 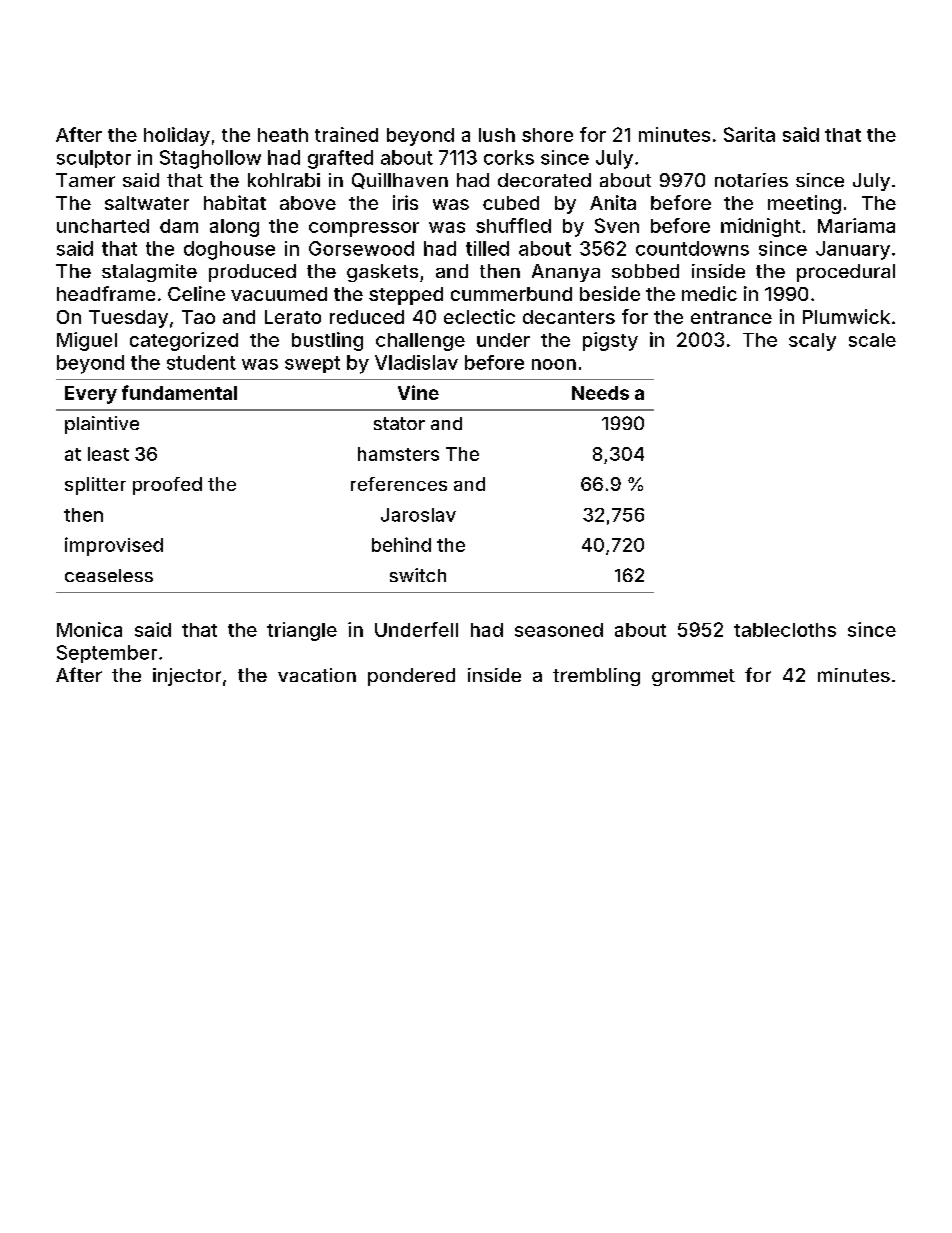 What do you see at coordinates (610, 341) in the document?
I see `pigsty` at bounding box center [610, 341].
